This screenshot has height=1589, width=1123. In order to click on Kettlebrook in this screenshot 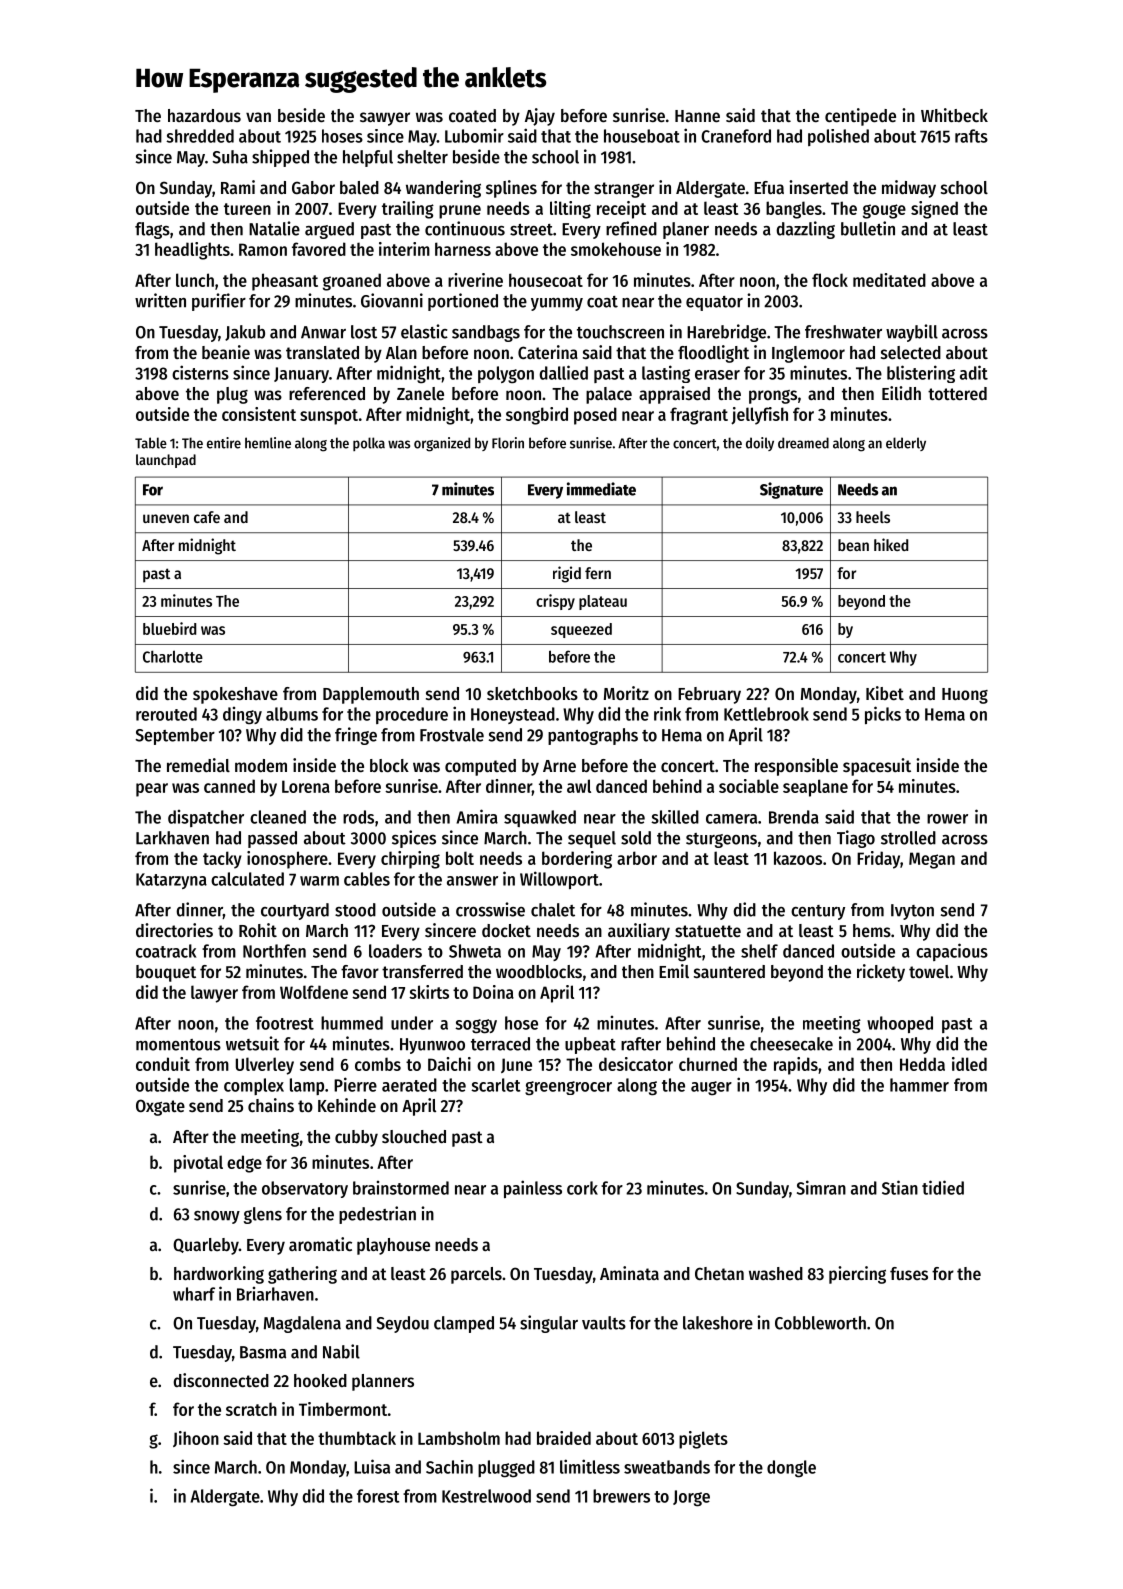, I will do `click(766, 714)`.
